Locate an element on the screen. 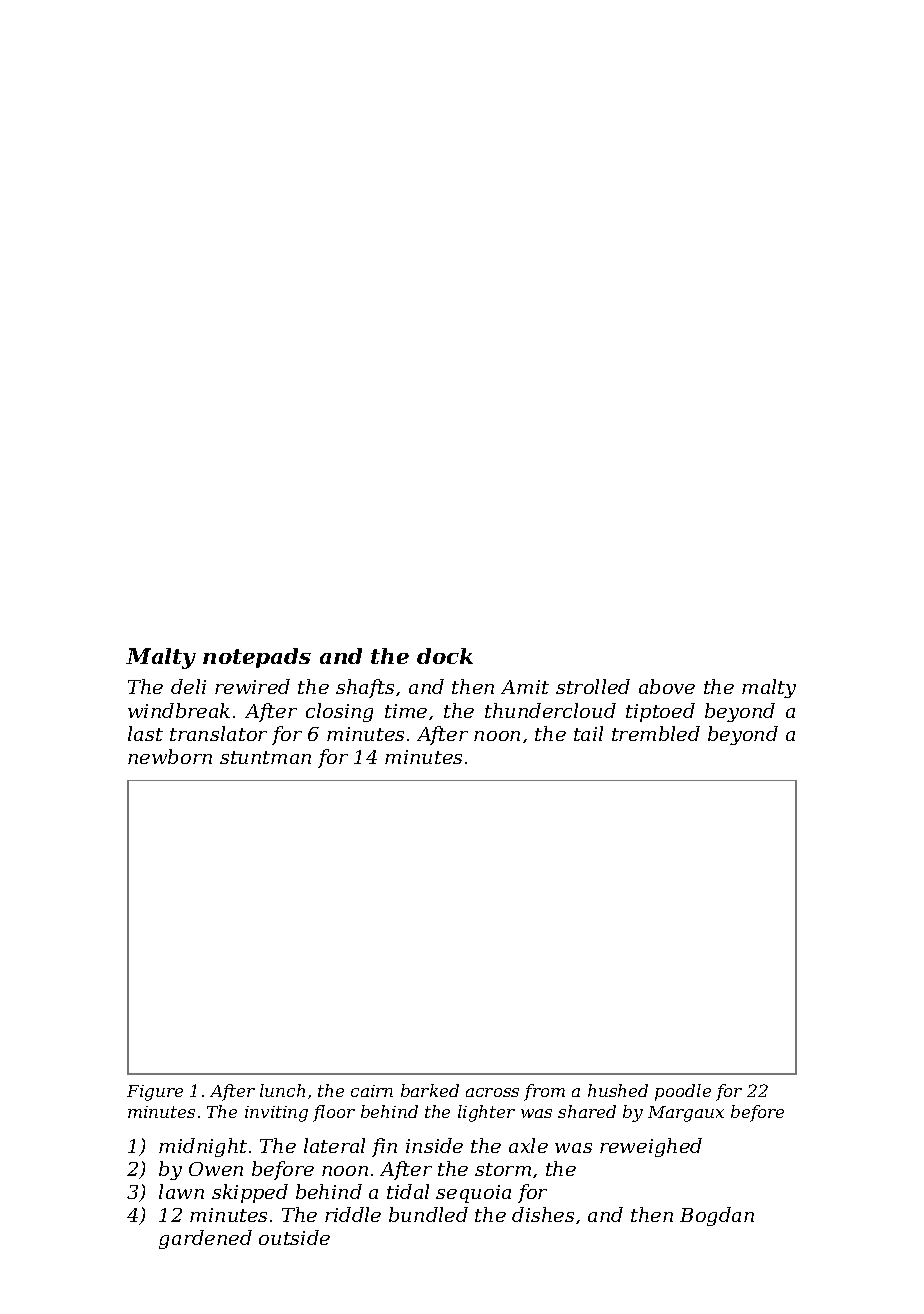 The width and height of the screenshot is (924, 1314). tiptoed is located at coordinates (660, 712).
